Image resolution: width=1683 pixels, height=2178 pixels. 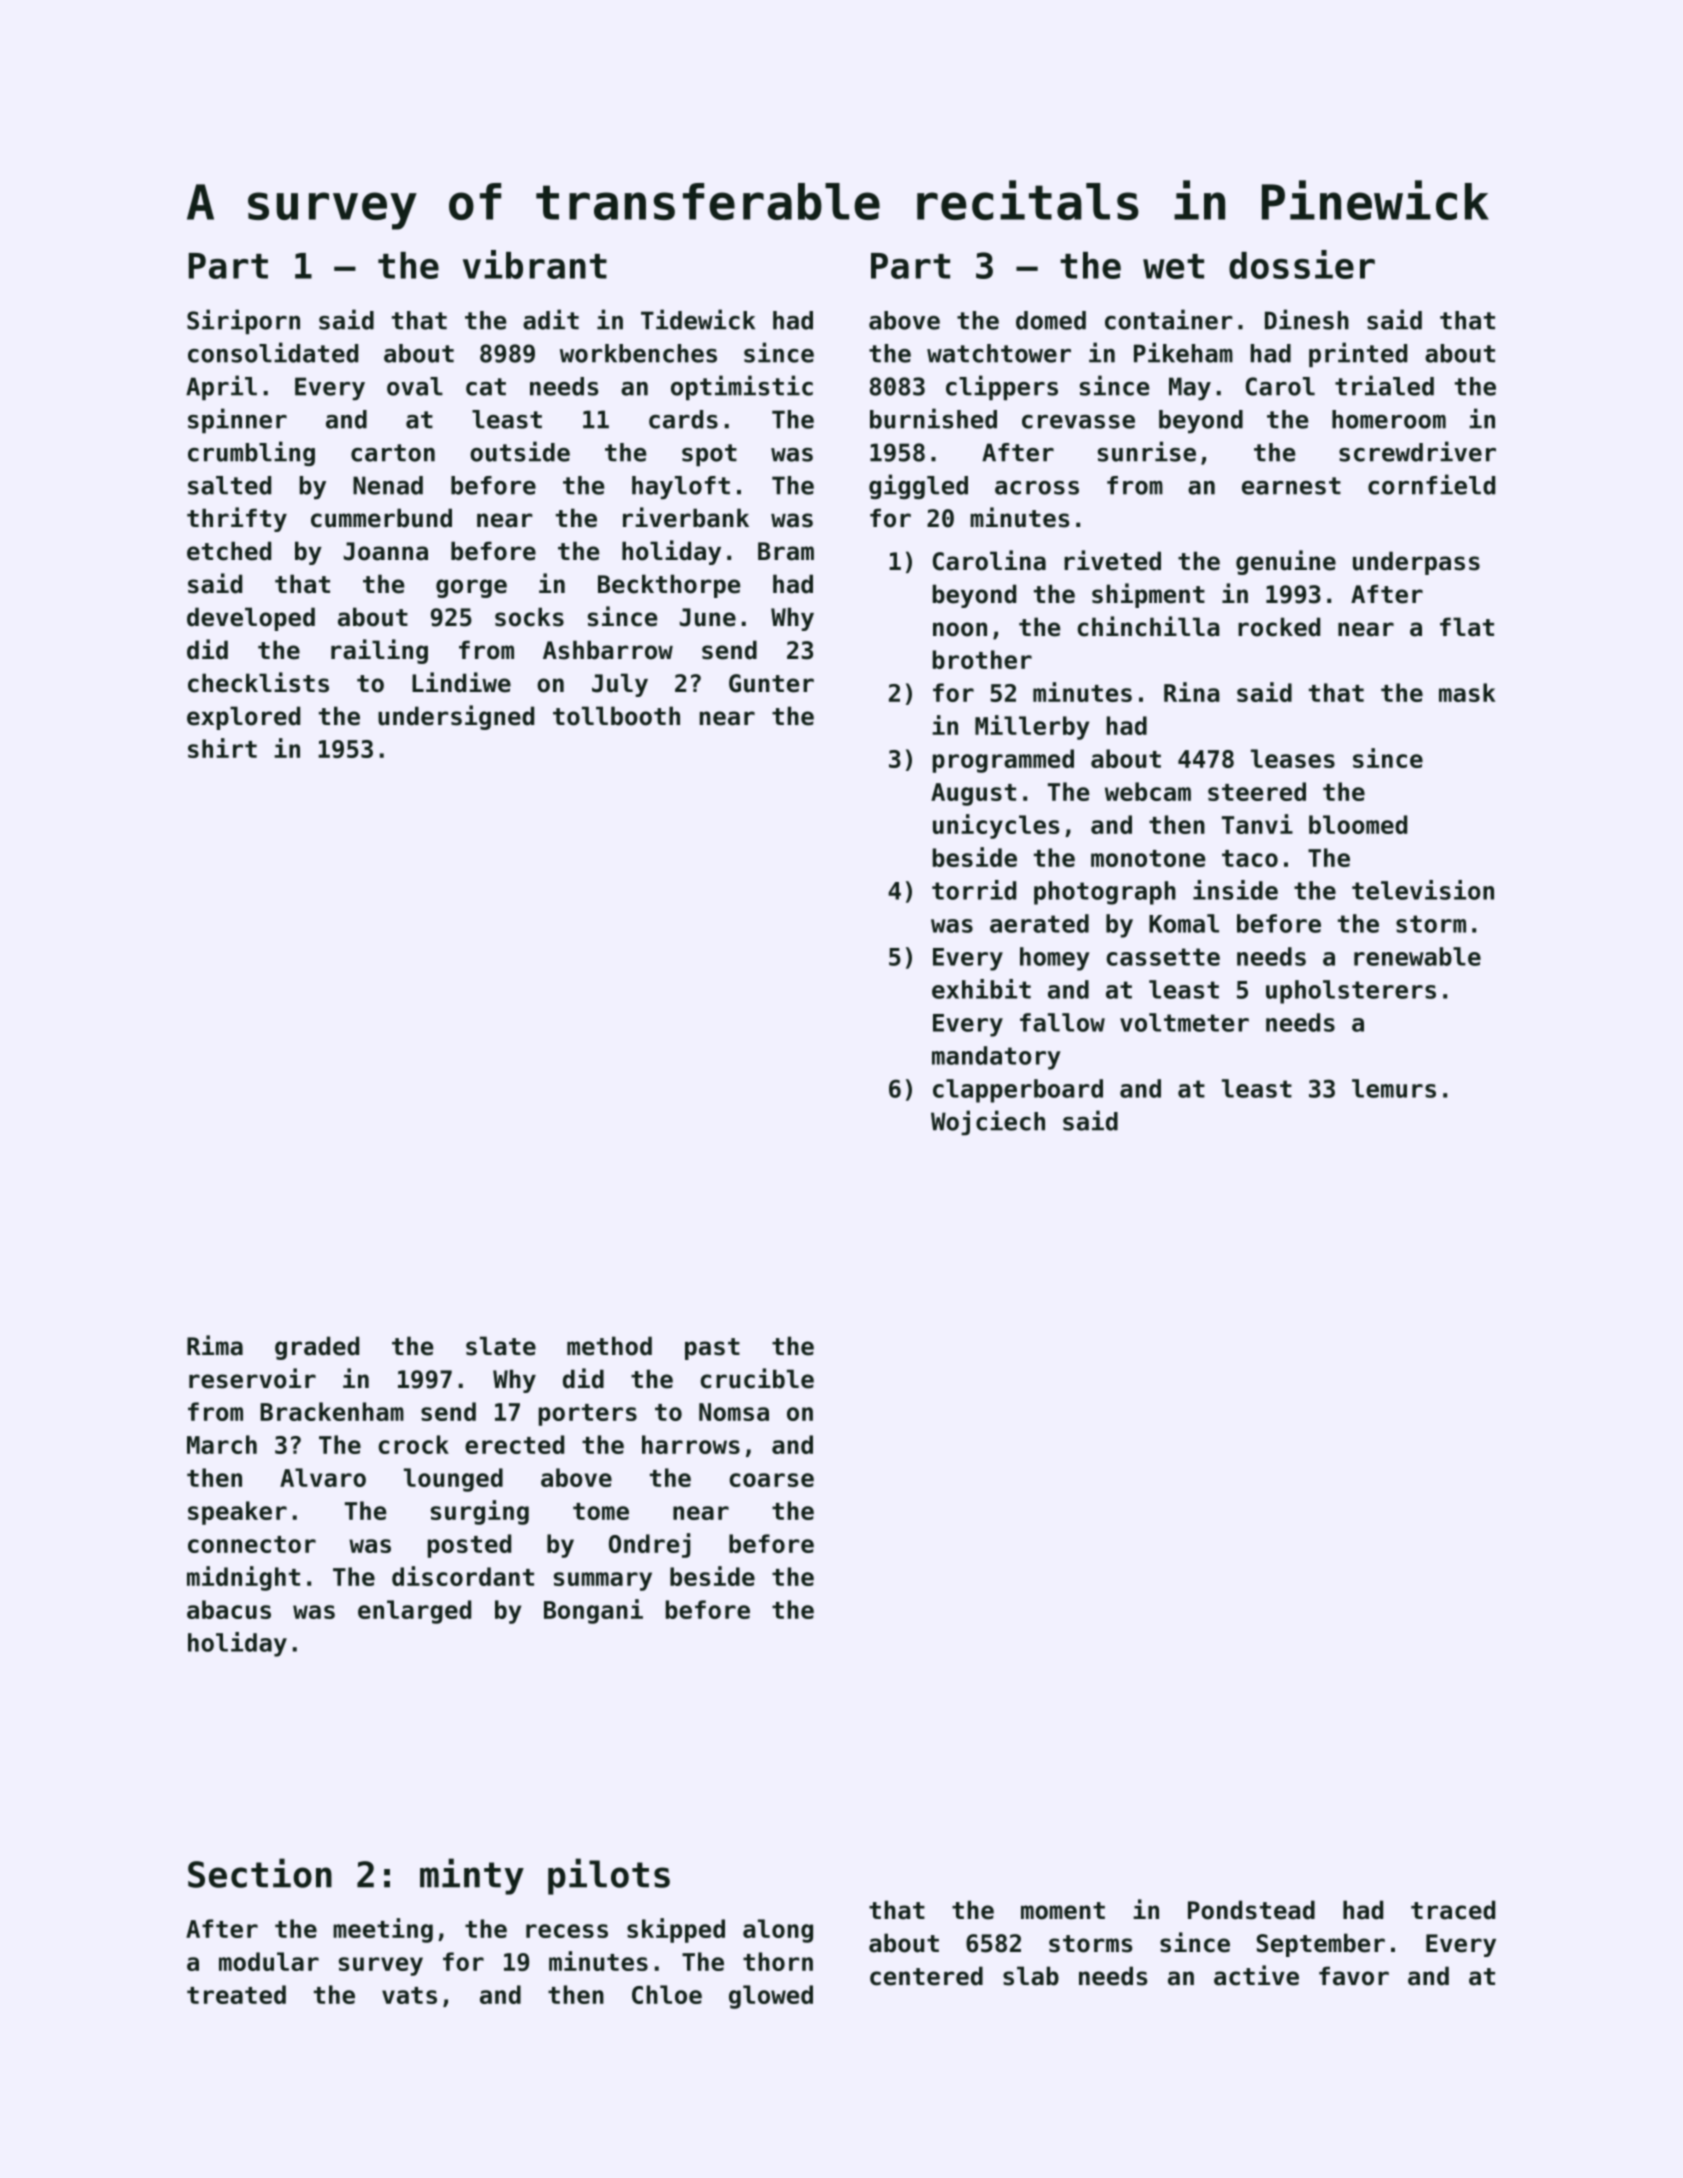 What do you see at coordinates (778, 1931) in the screenshot?
I see `along` at bounding box center [778, 1931].
